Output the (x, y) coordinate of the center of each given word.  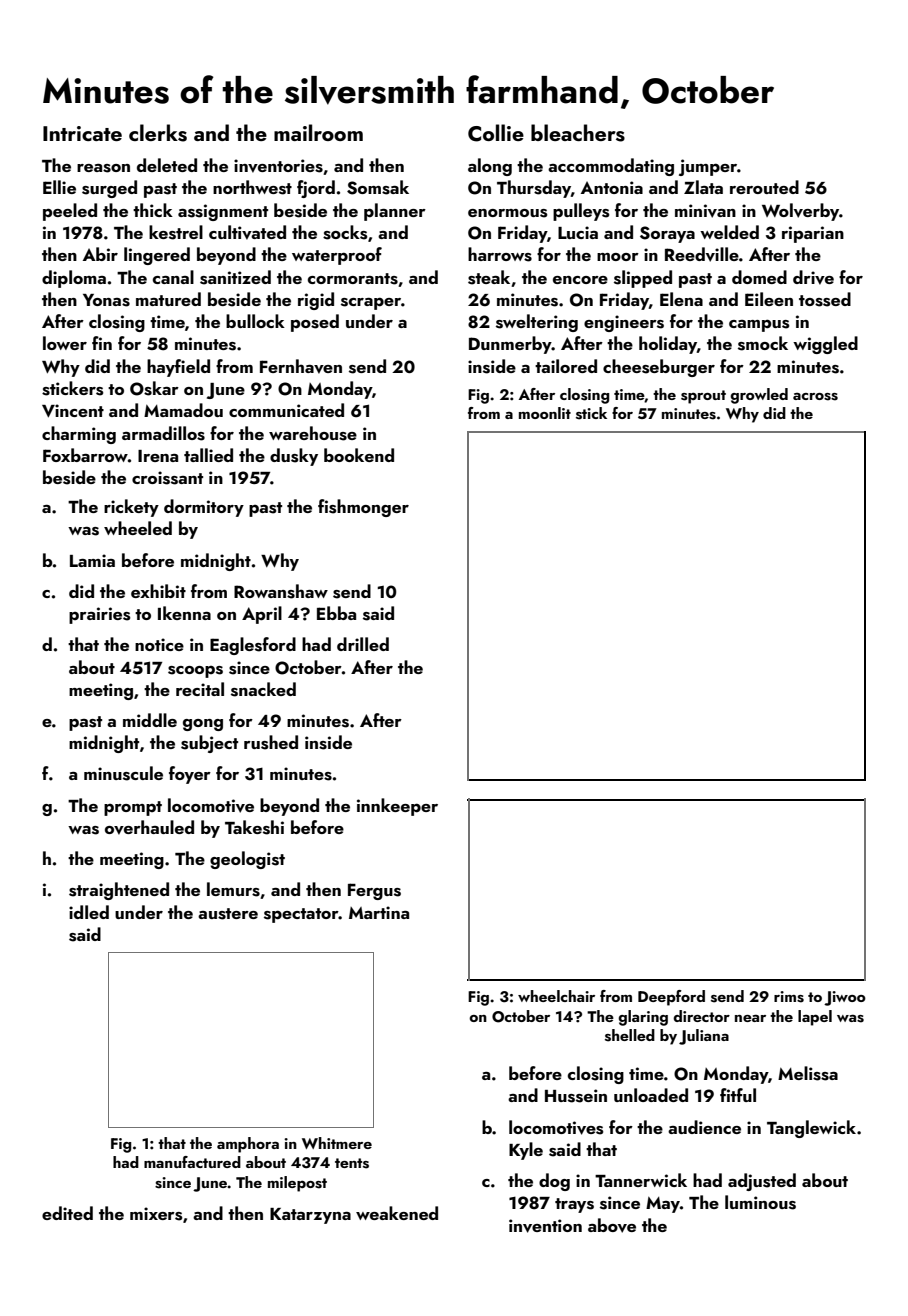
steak (489, 277)
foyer (190, 775)
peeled (70, 212)
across (815, 397)
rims (789, 997)
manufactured (192, 1162)
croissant (167, 478)
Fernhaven (301, 366)
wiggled (825, 345)
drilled (363, 644)
